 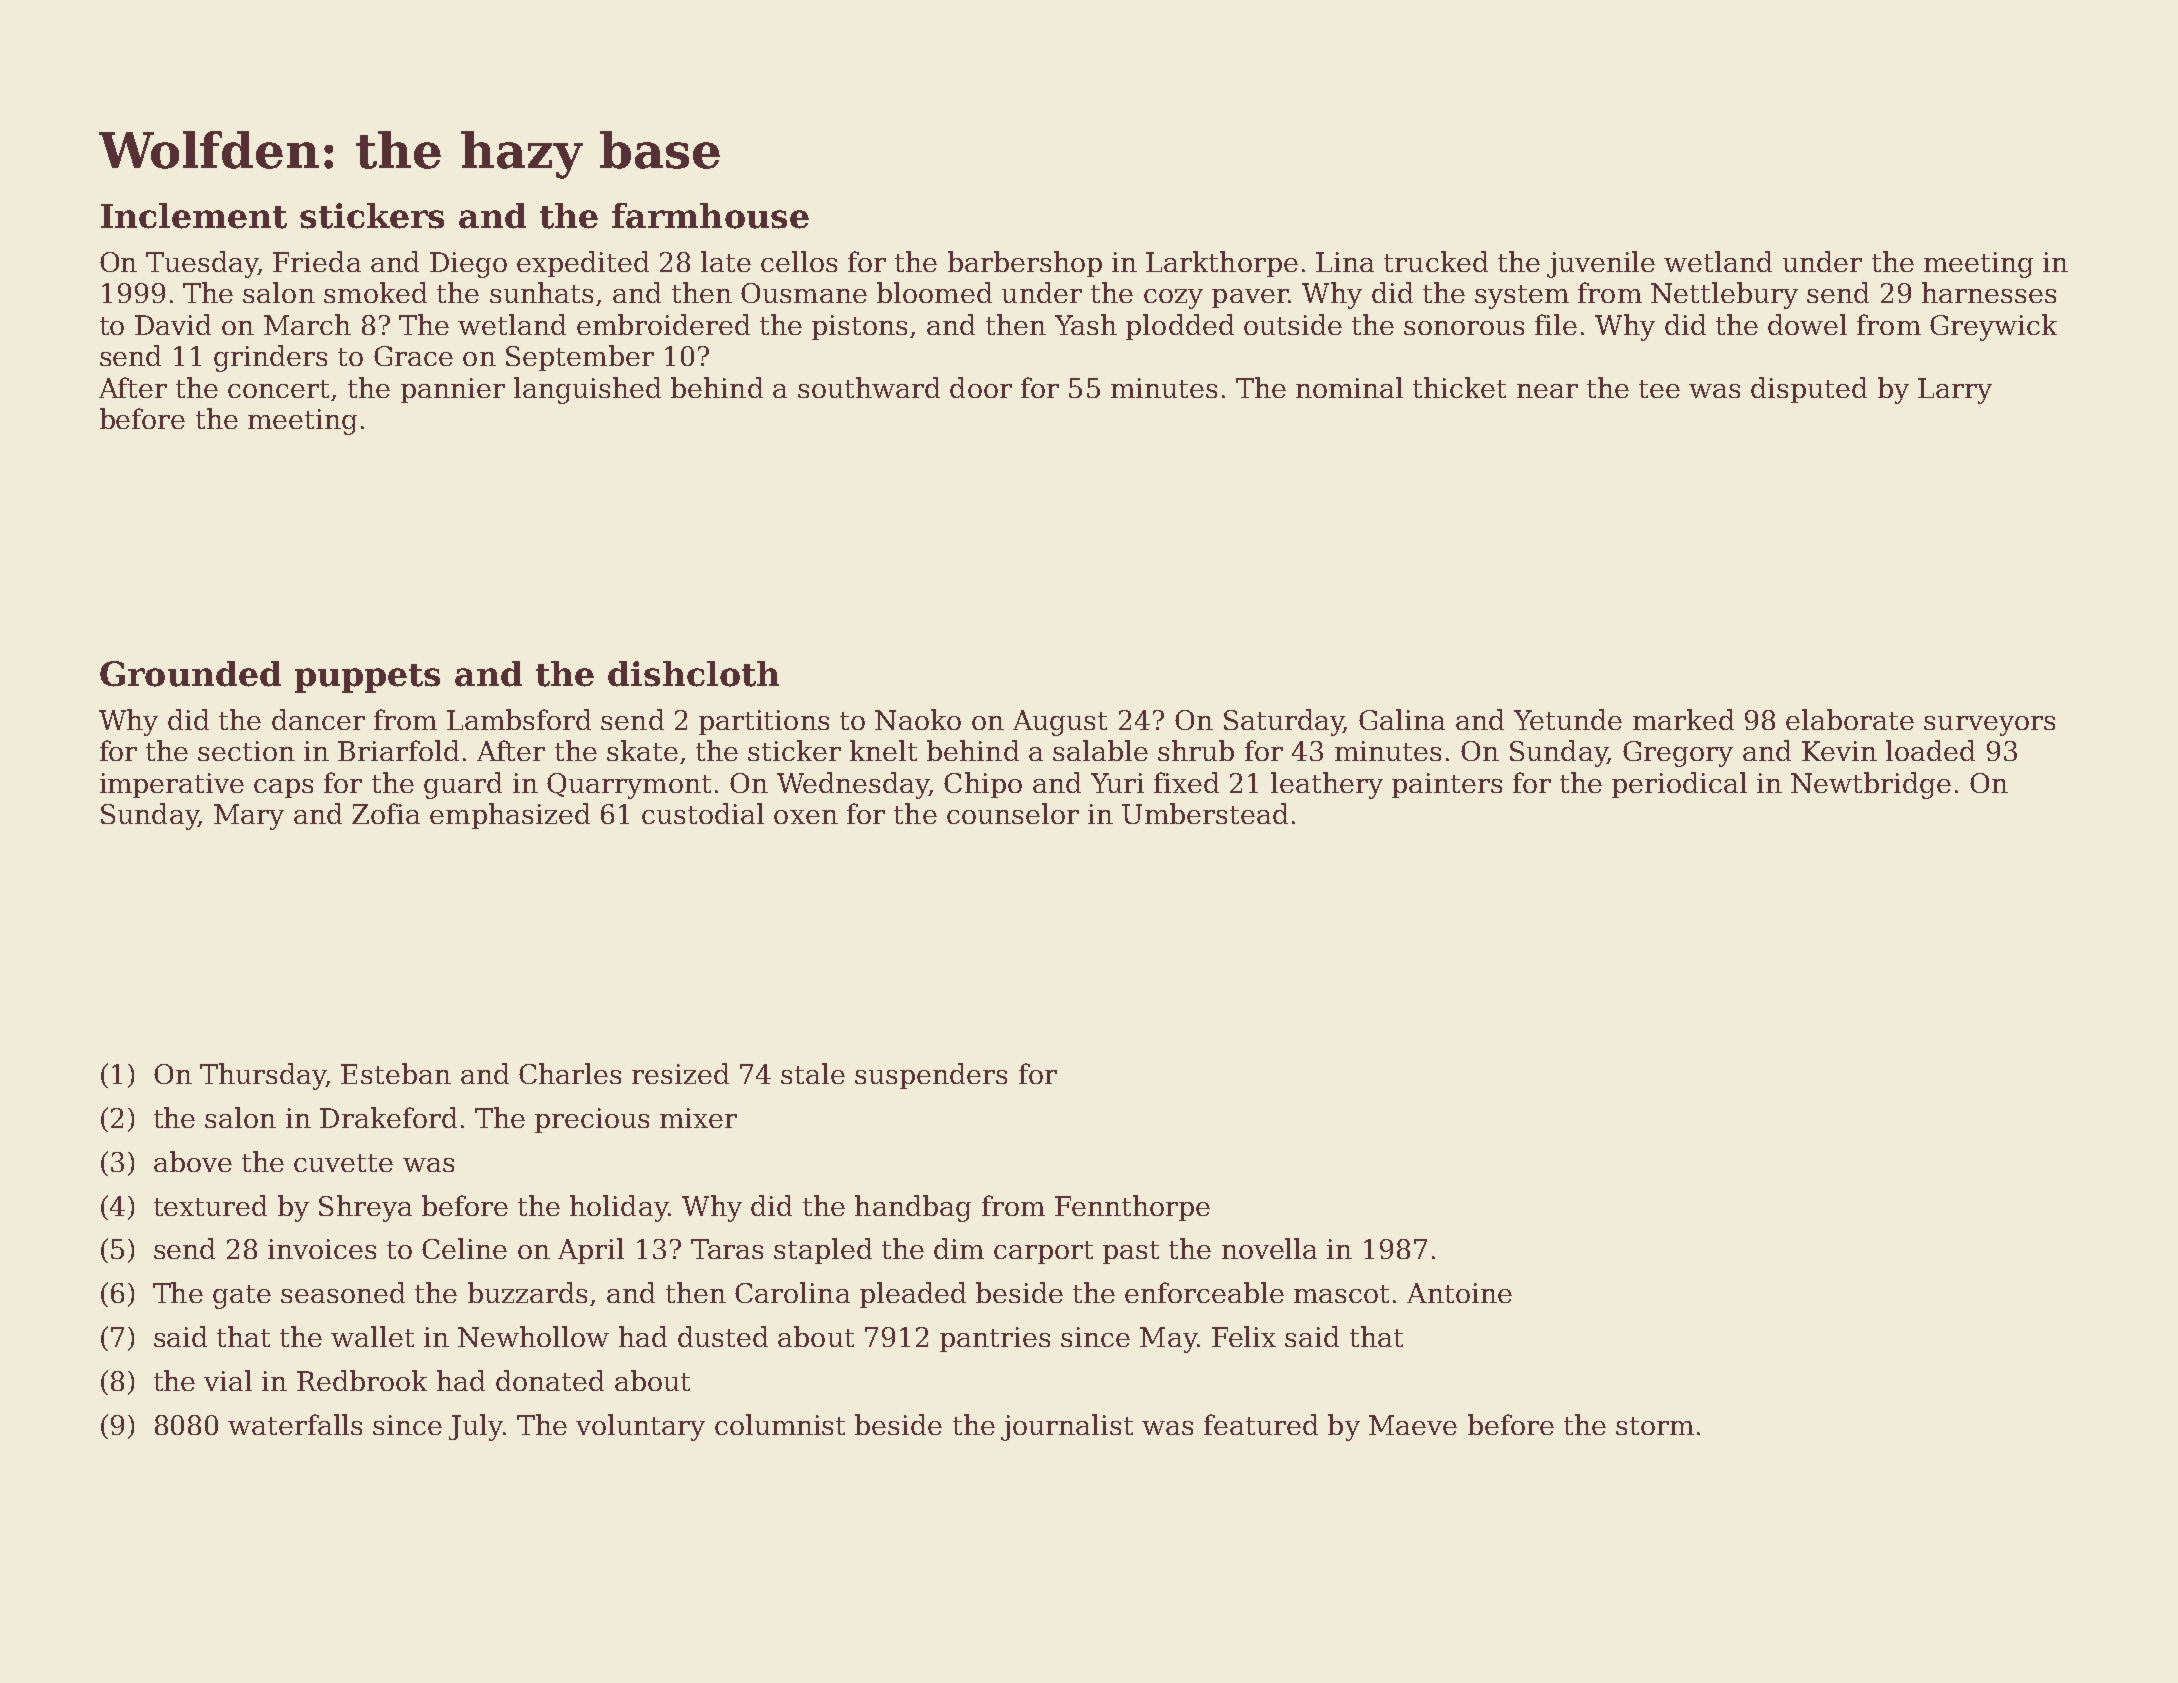 What do you see at coordinates (278, 389) in the image?
I see `concert` at bounding box center [278, 389].
